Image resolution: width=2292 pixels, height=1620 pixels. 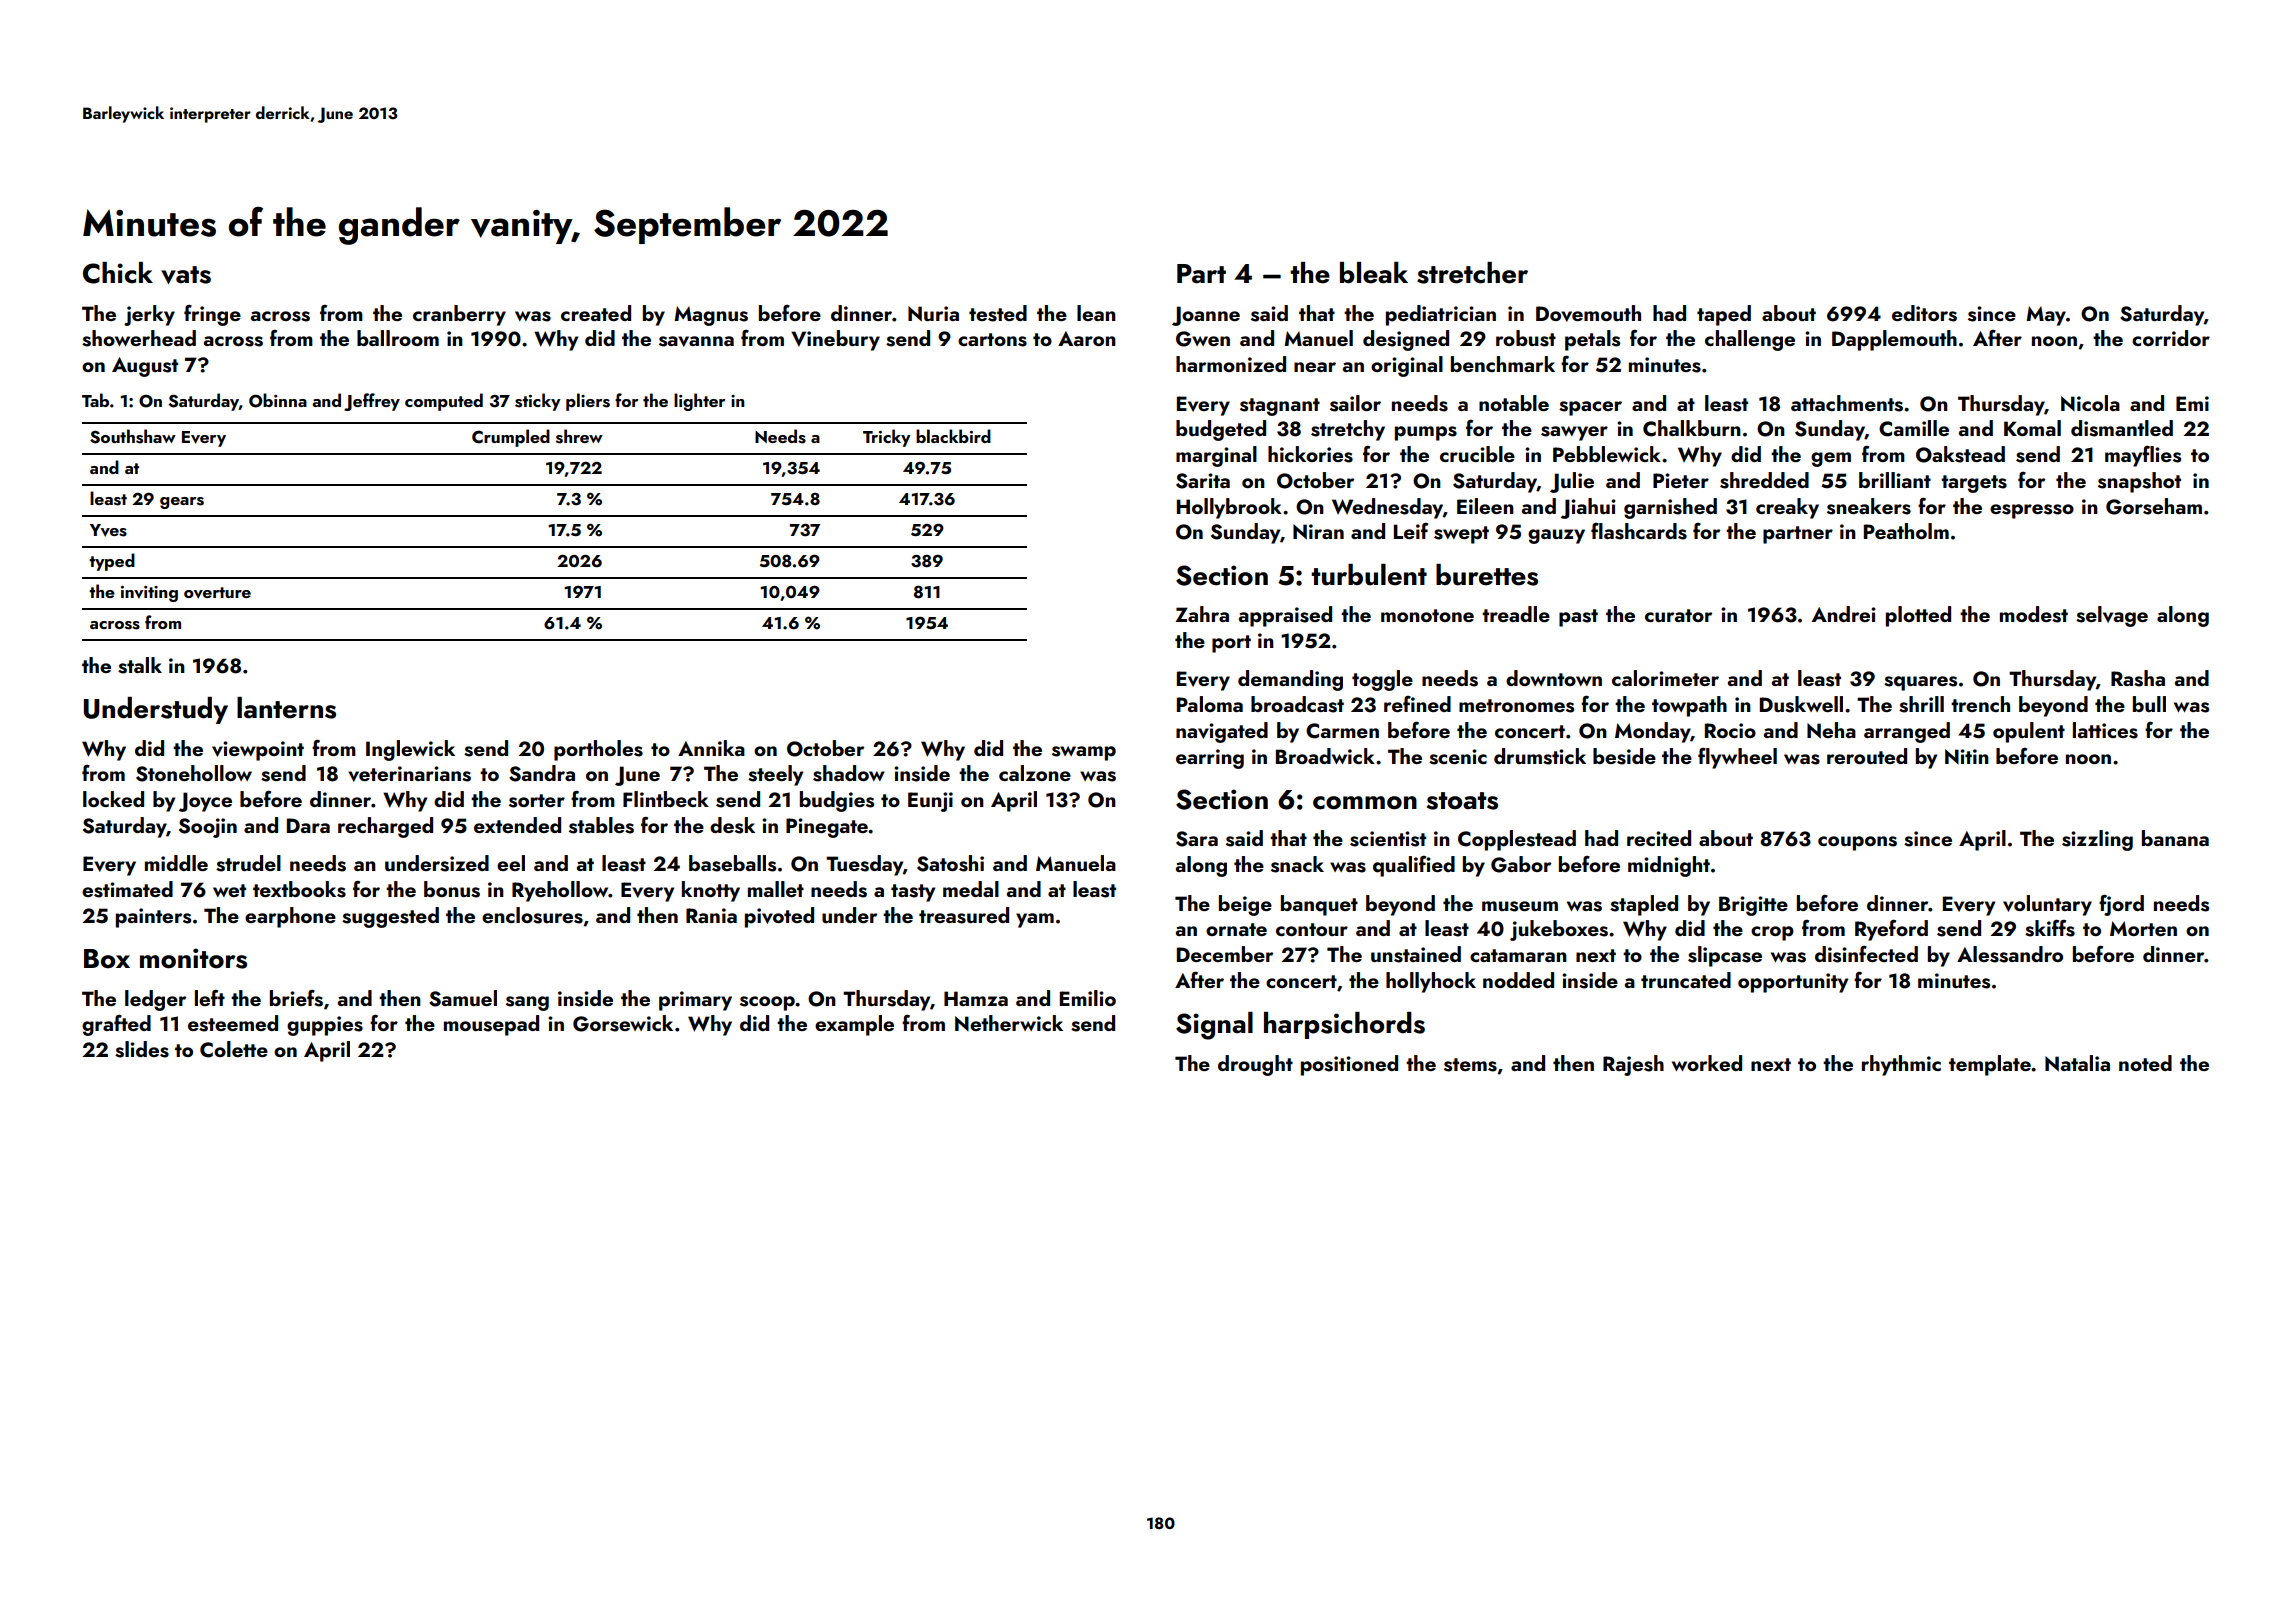 What do you see at coordinates (186, 275) in the document?
I see `vats` at bounding box center [186, 275].
